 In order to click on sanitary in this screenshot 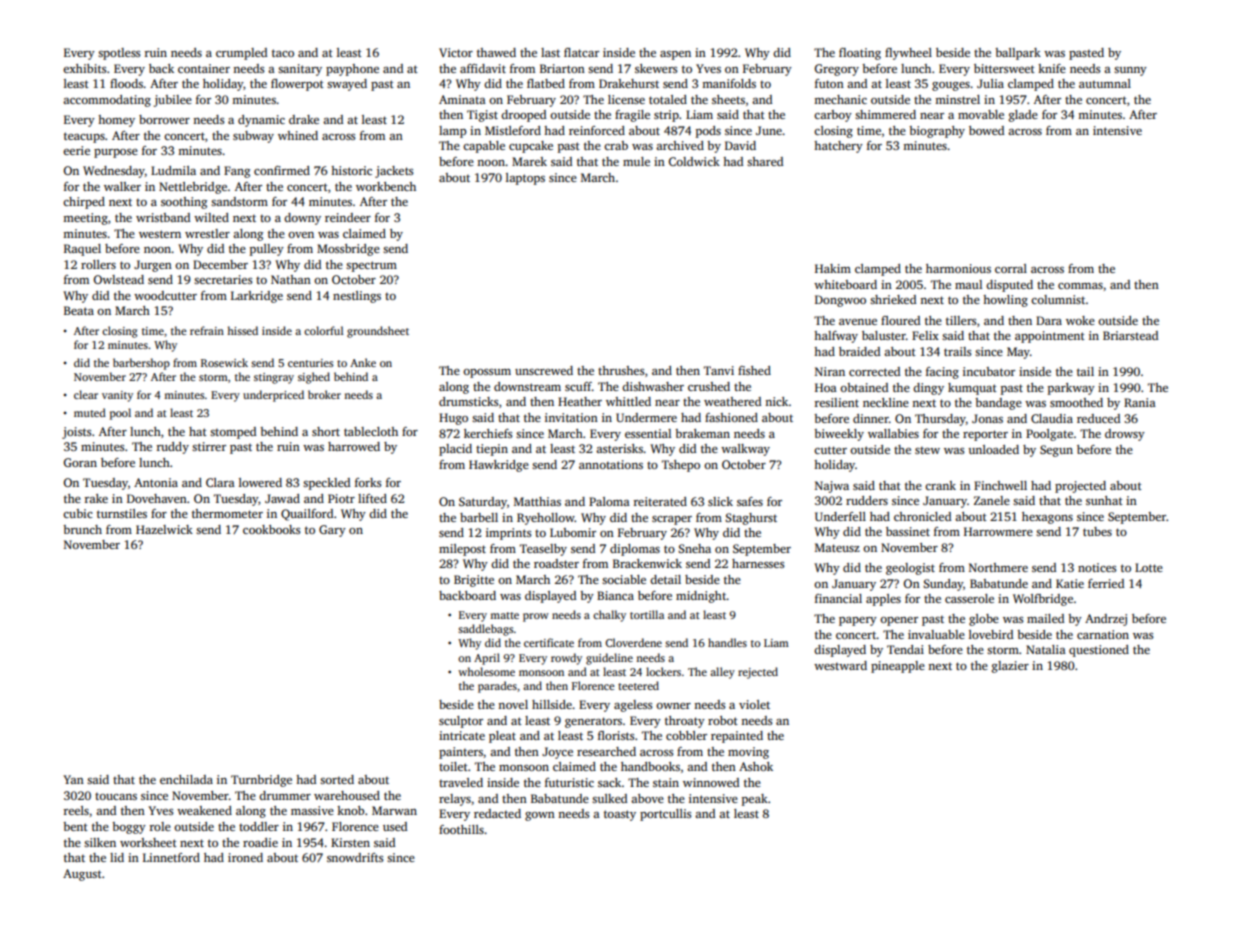, I will do `click(300, 70)`.
